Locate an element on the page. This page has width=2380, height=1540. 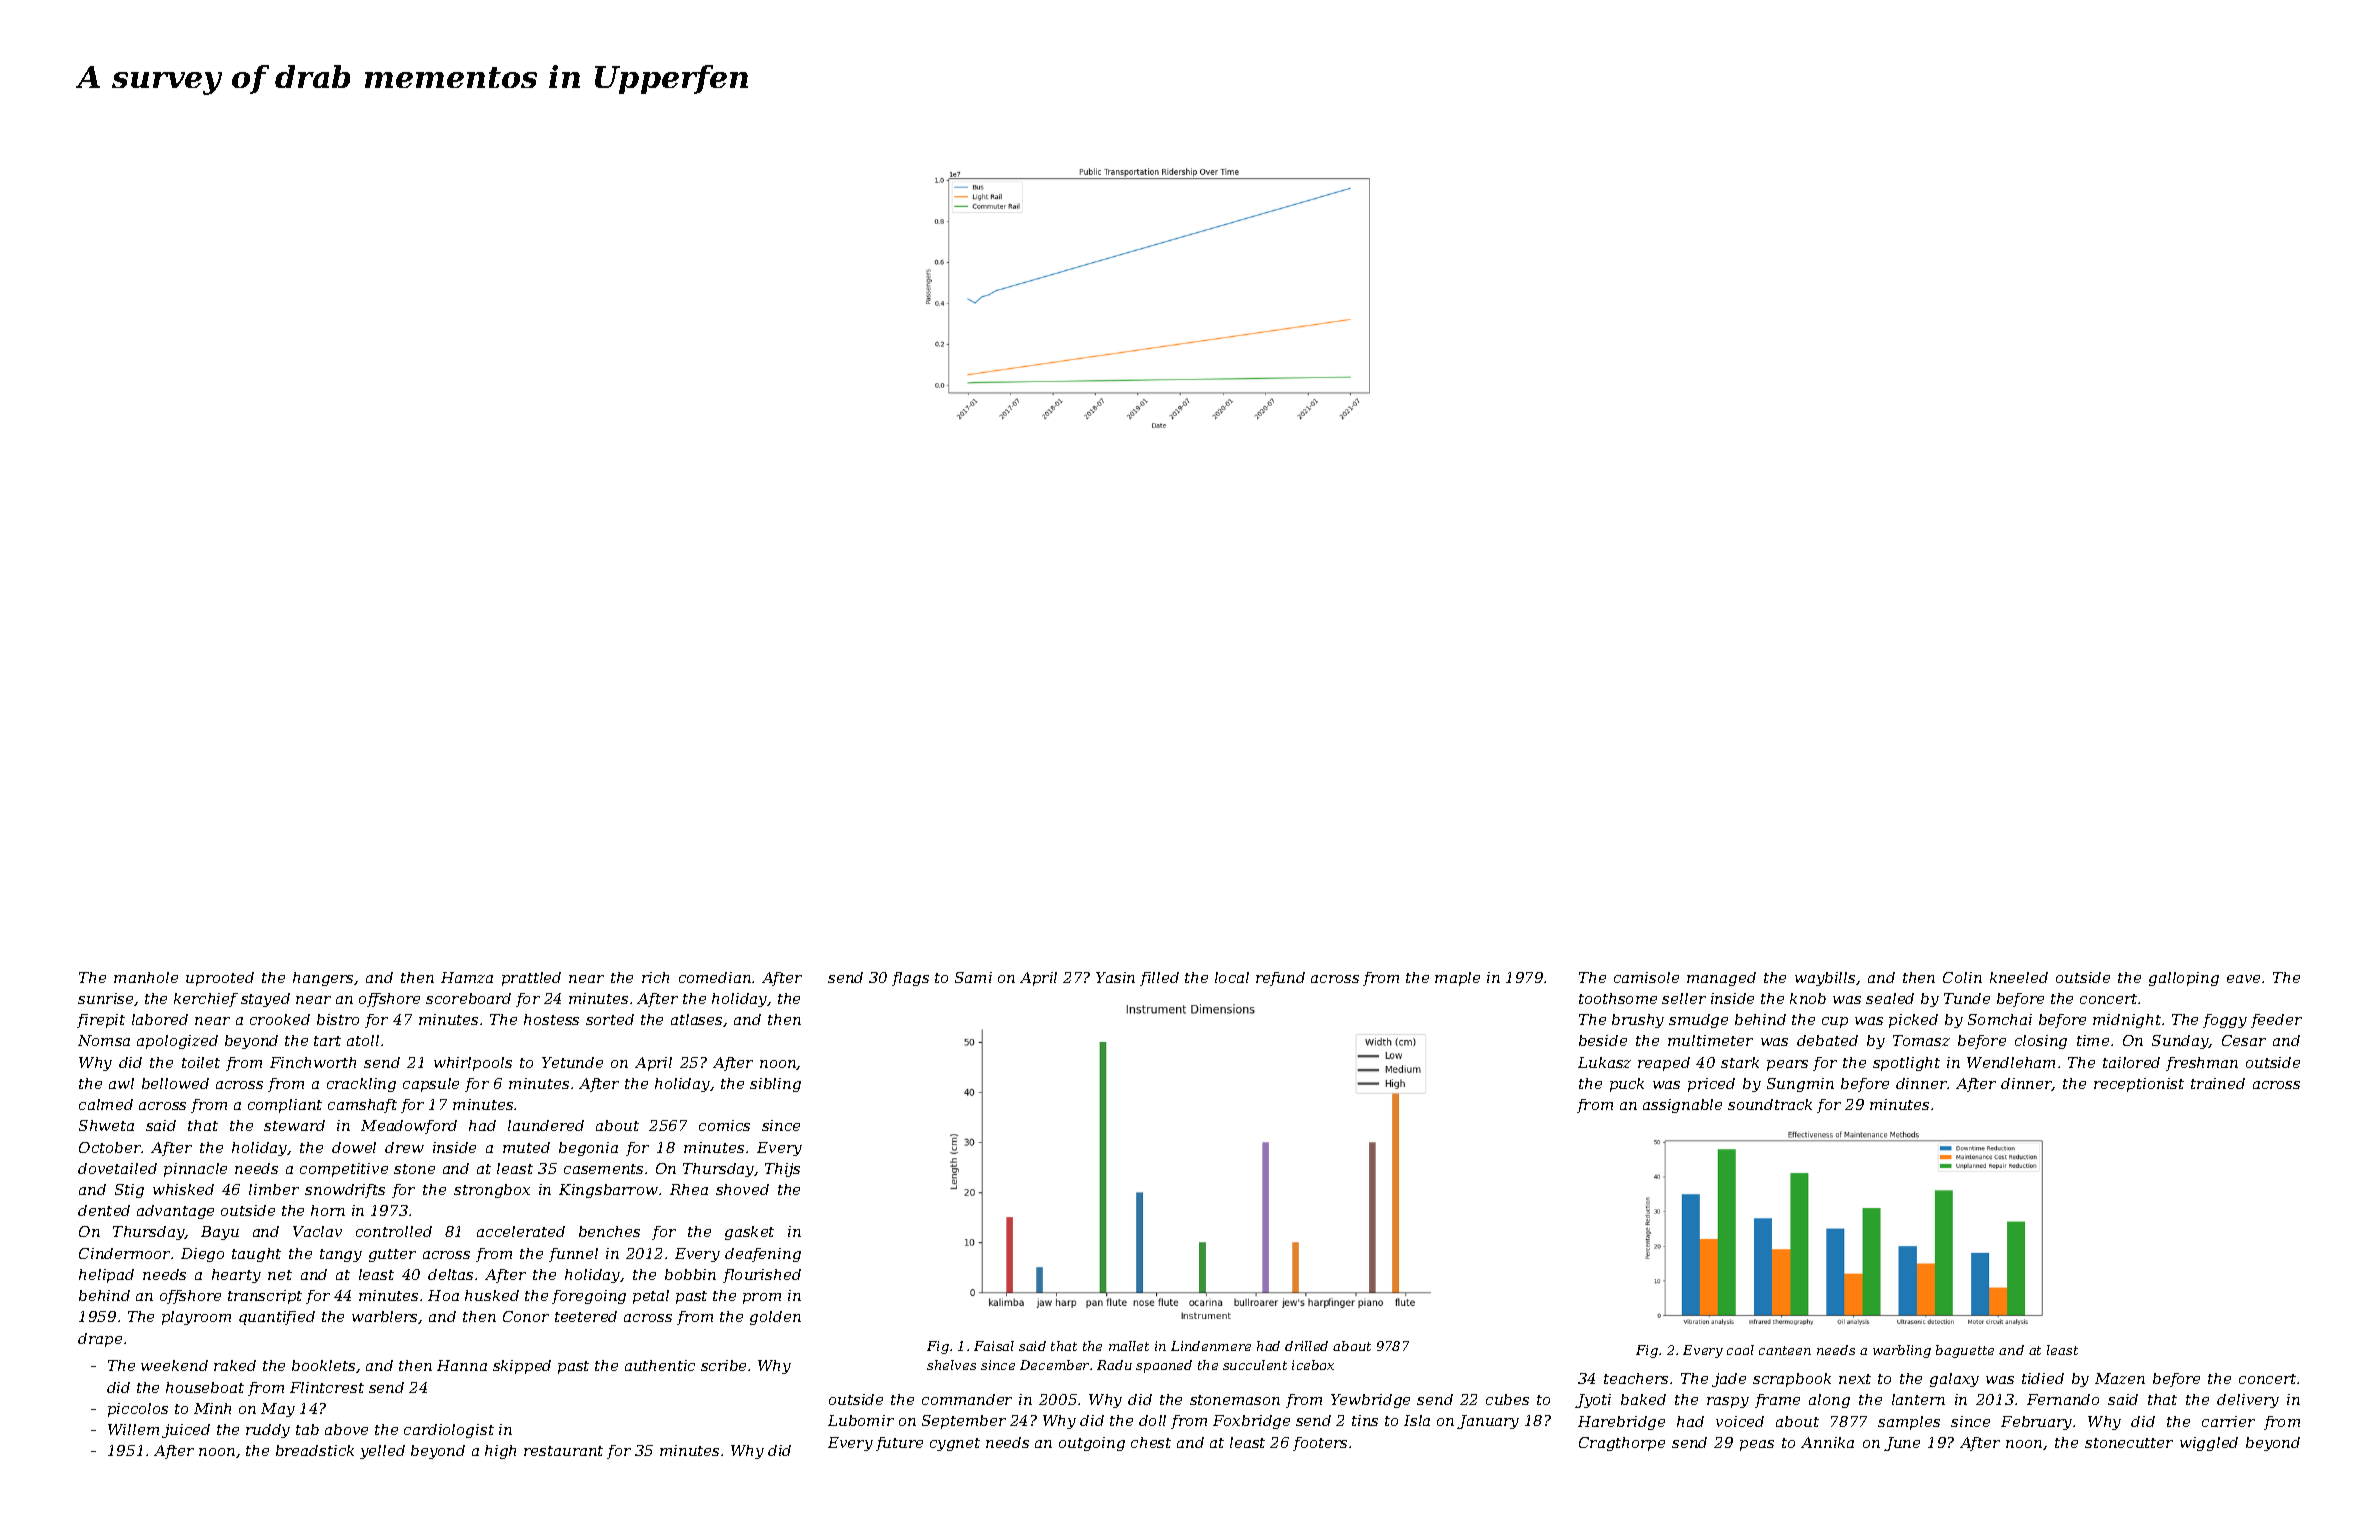
smudge is located at coordinates (1698, 1021).
